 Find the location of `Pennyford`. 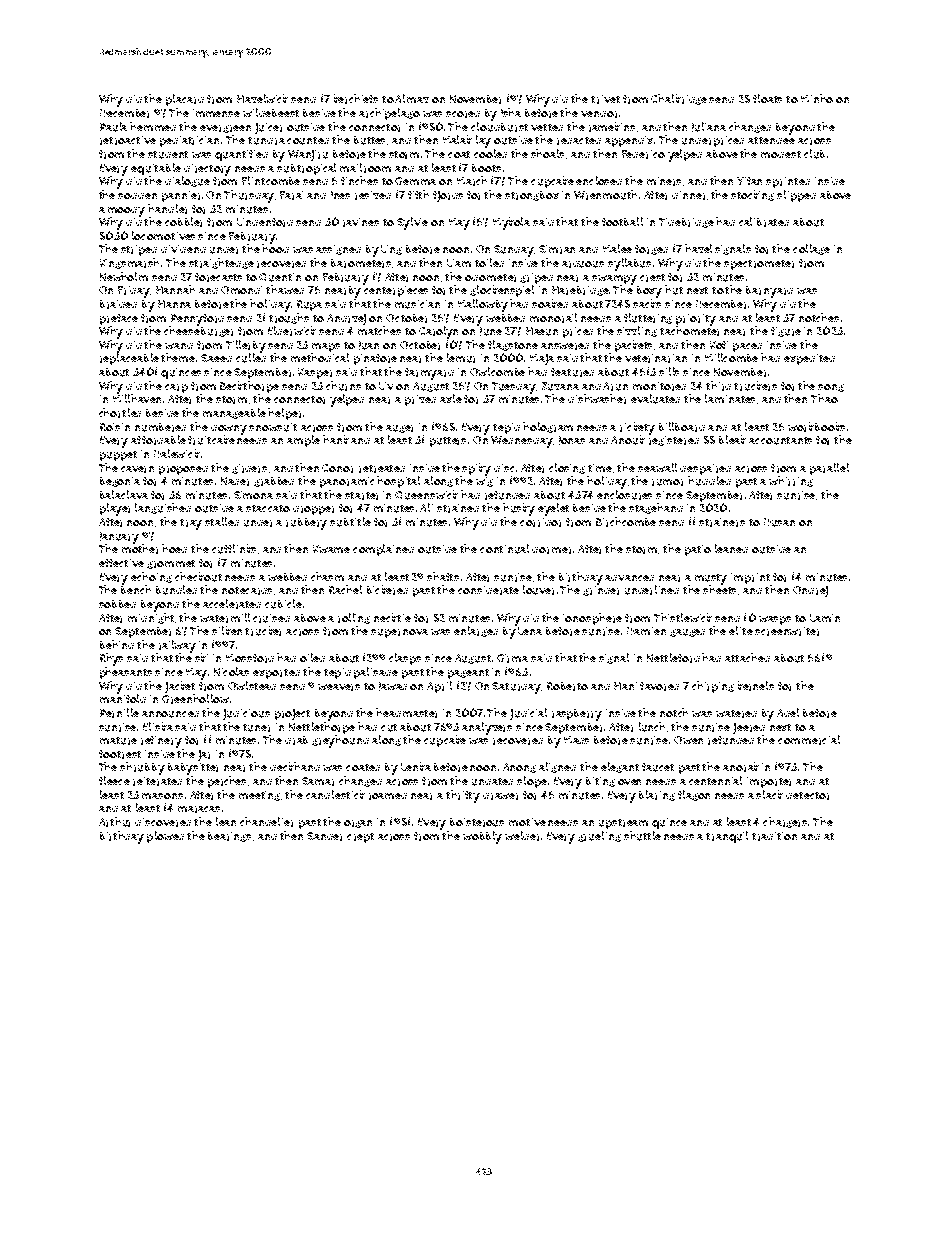

Pennyford is located at coordinates (197, 320).
